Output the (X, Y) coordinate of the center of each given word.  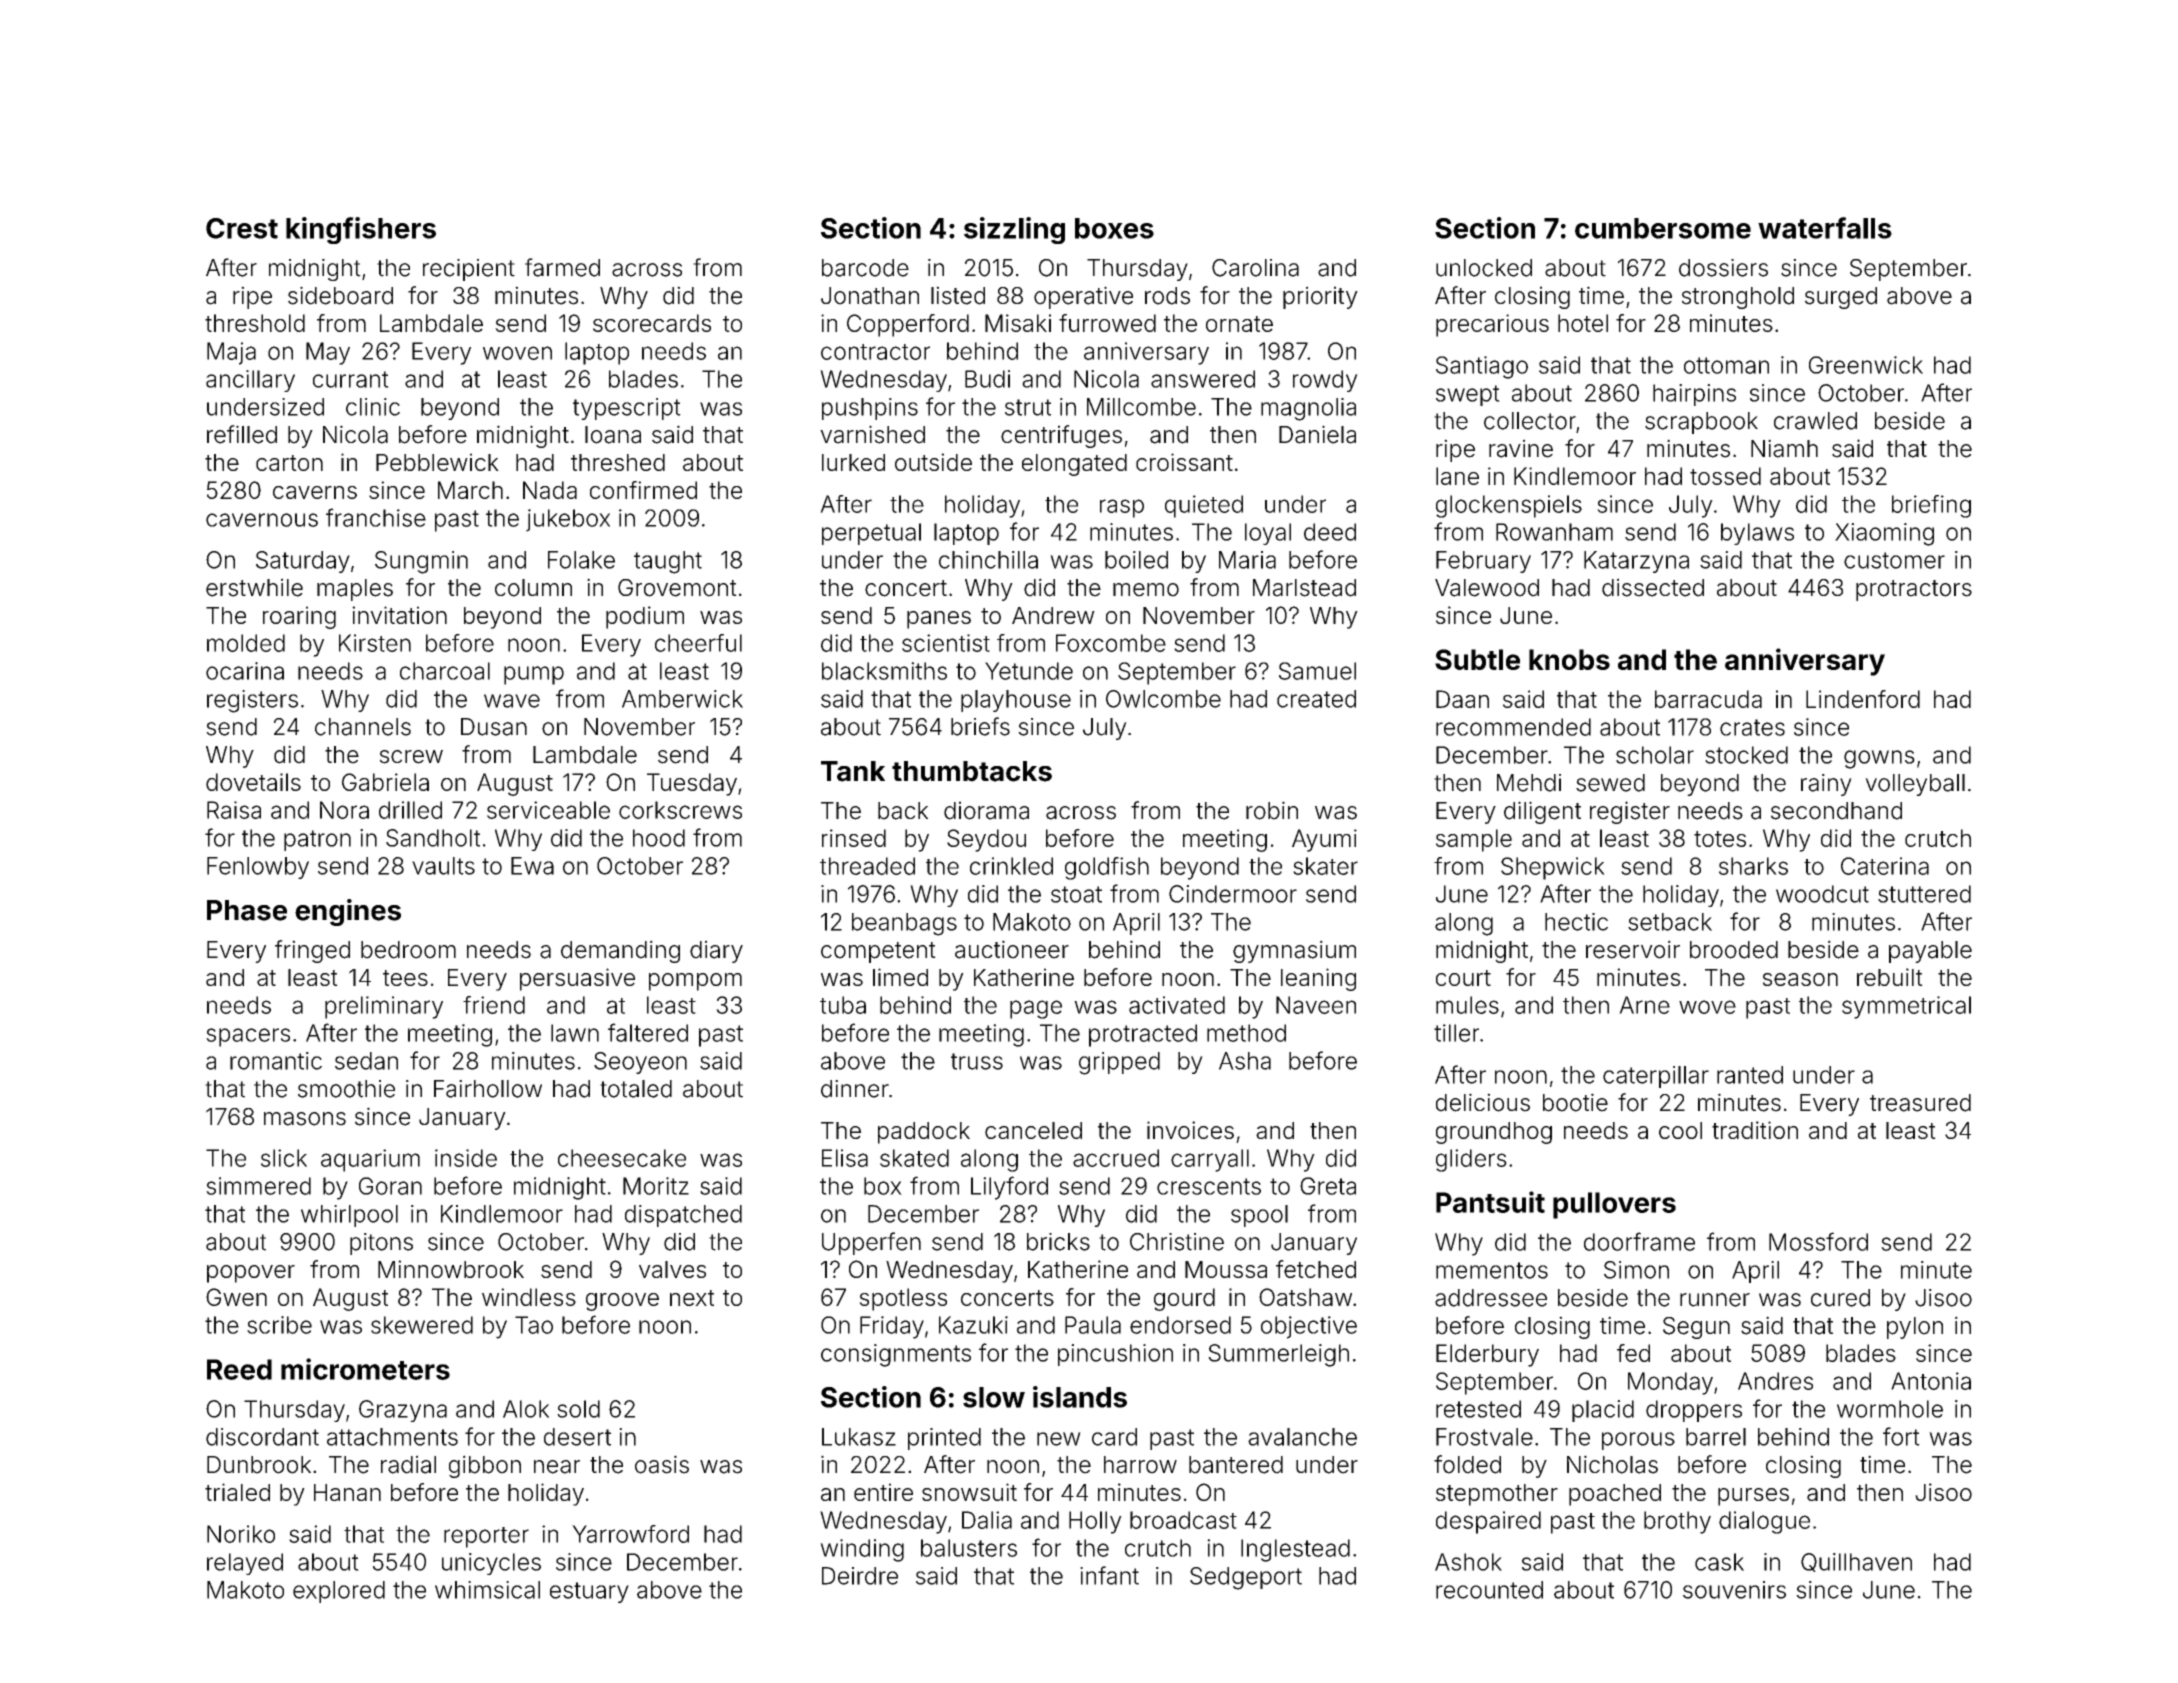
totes (1720, 839)
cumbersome (1663, 228)
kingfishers (361, 230)
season (1800, 979)
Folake (581, 560)
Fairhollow (488, 1089)
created (1316, 699)
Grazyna (403, 1411)
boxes (1114, 228)
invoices (1190, 1130)
